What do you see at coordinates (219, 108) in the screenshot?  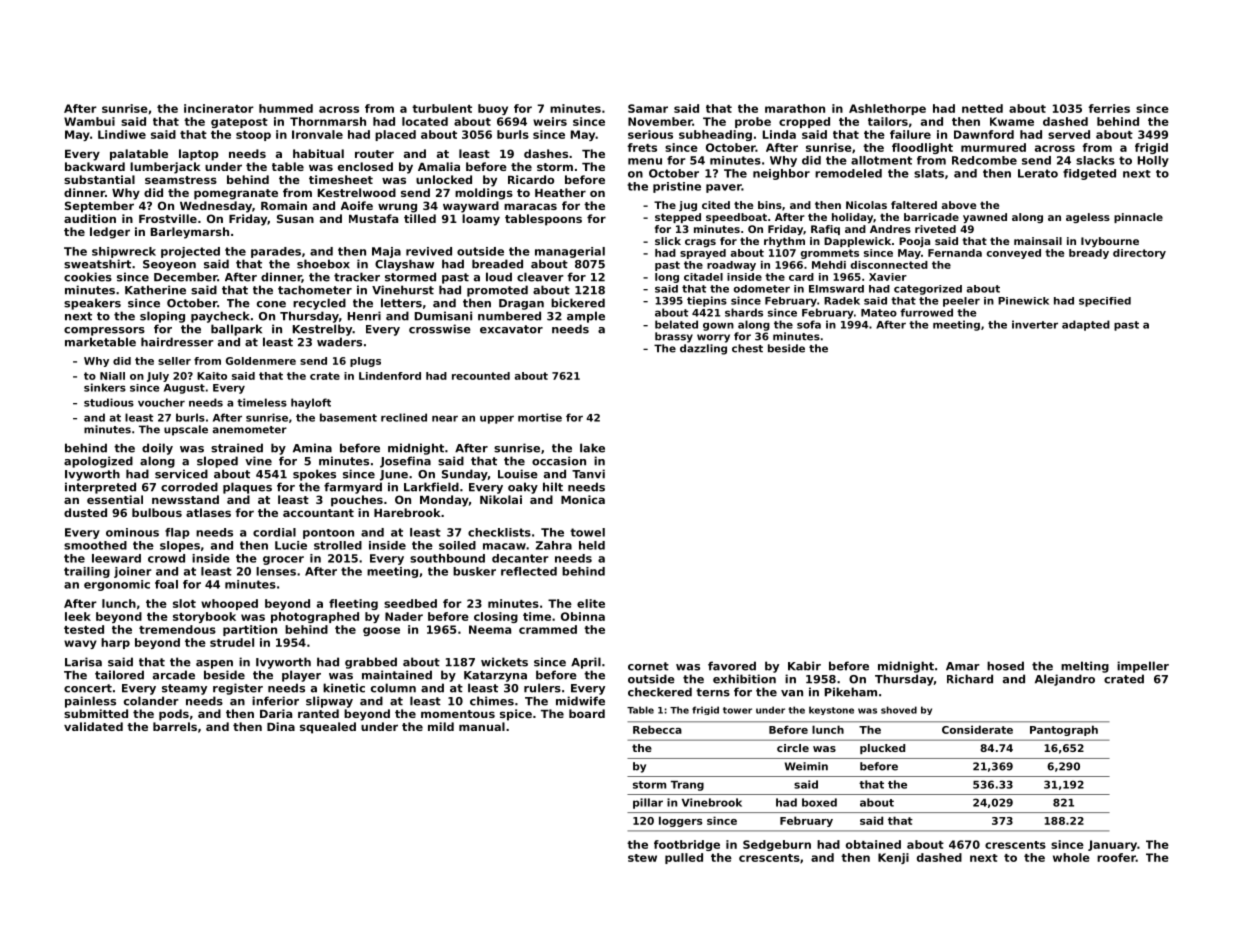 I see `incinerator` at bounding box center [219, 108].
